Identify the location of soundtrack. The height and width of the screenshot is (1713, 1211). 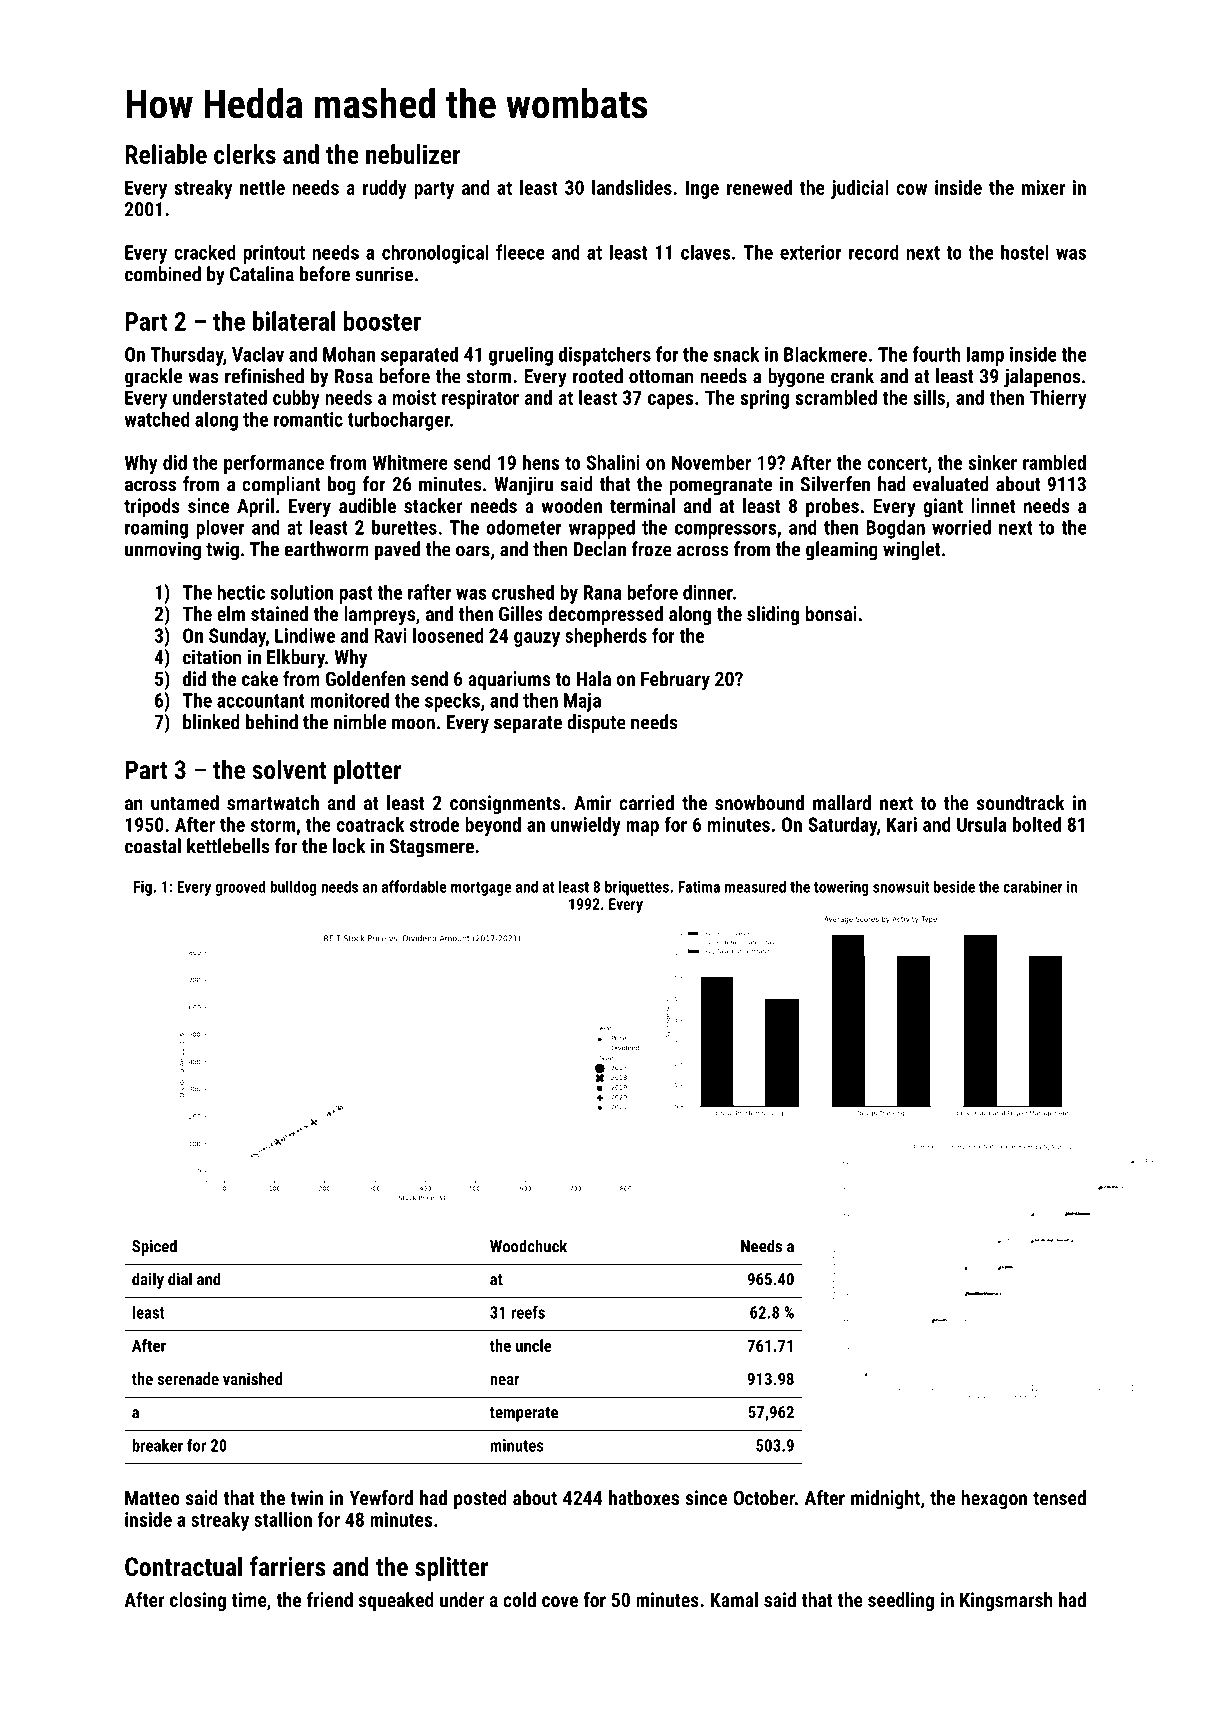
(1021, 802).
